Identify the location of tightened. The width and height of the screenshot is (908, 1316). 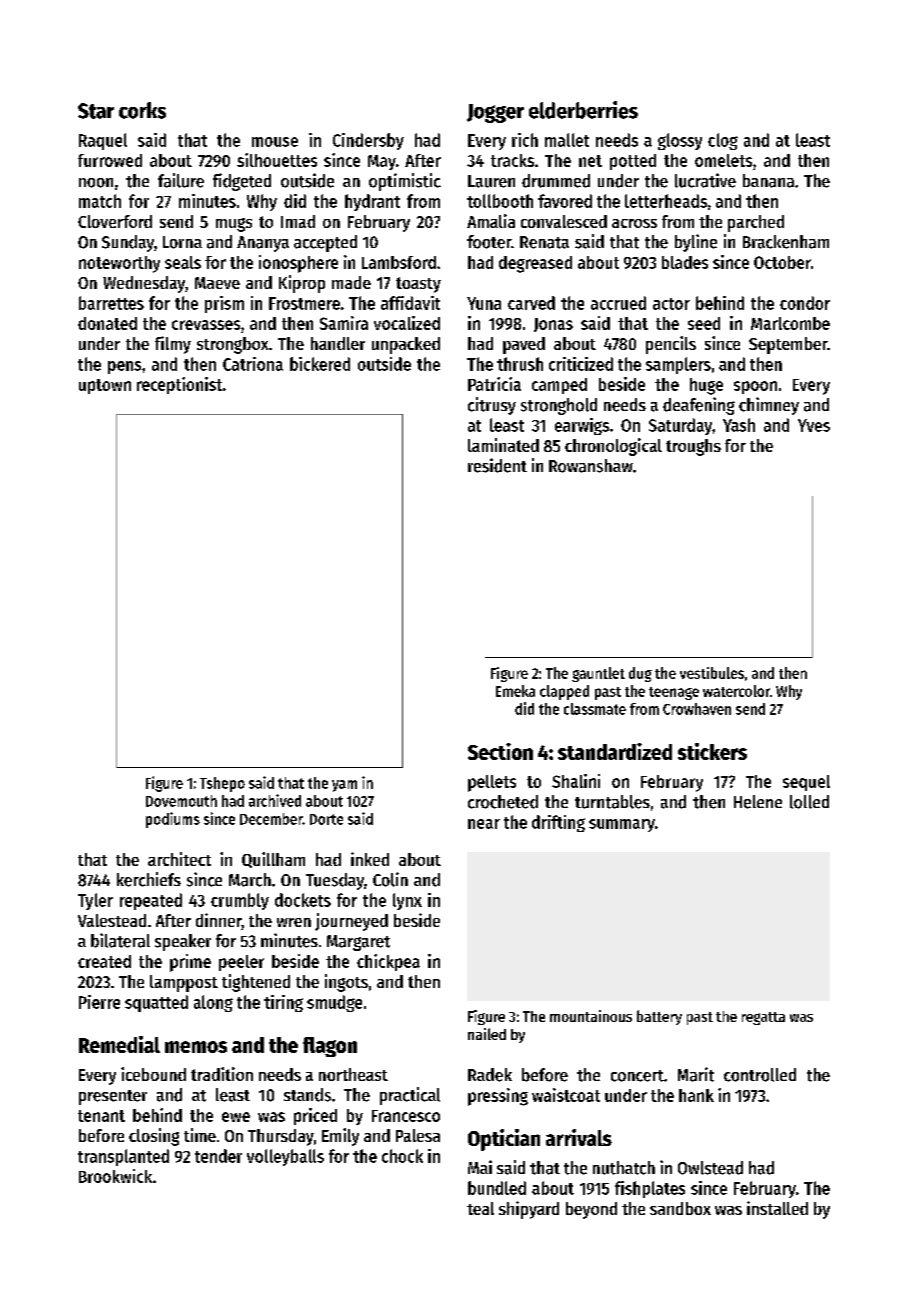
(256, 983).
